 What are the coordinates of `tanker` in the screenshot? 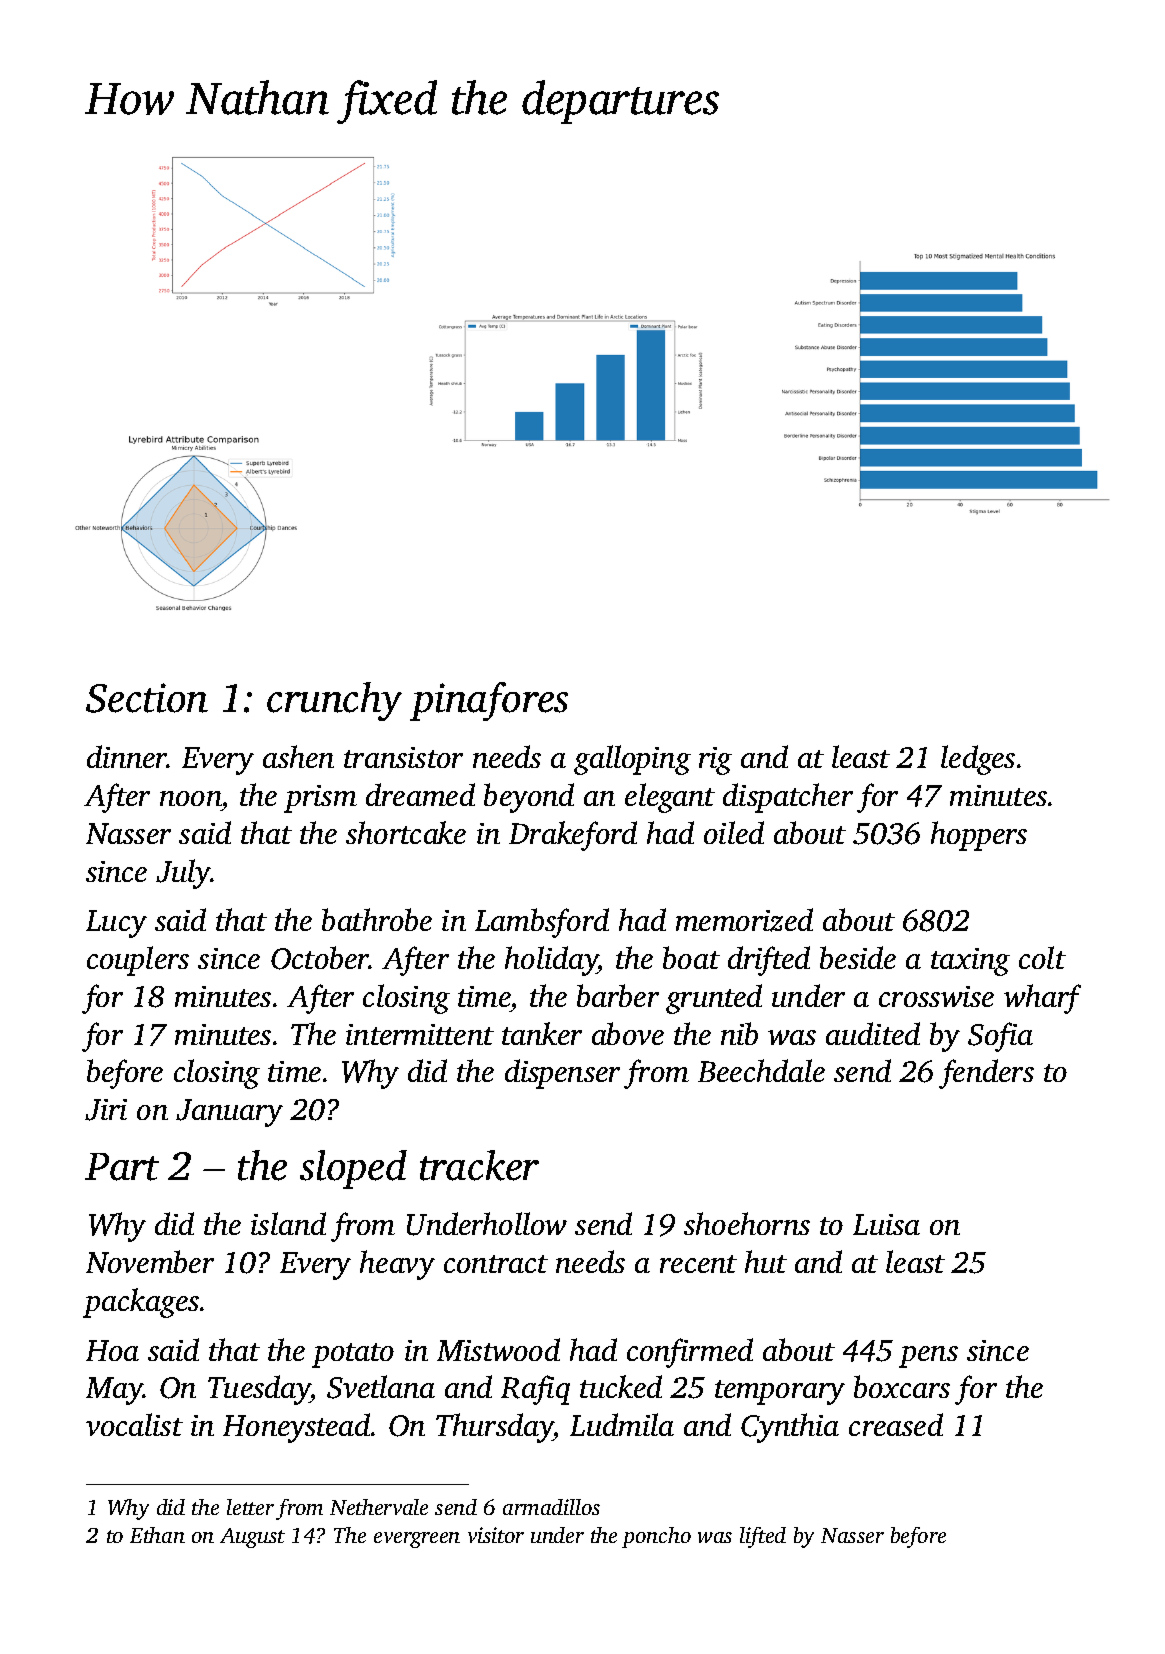 It's located at (542, 1033).
